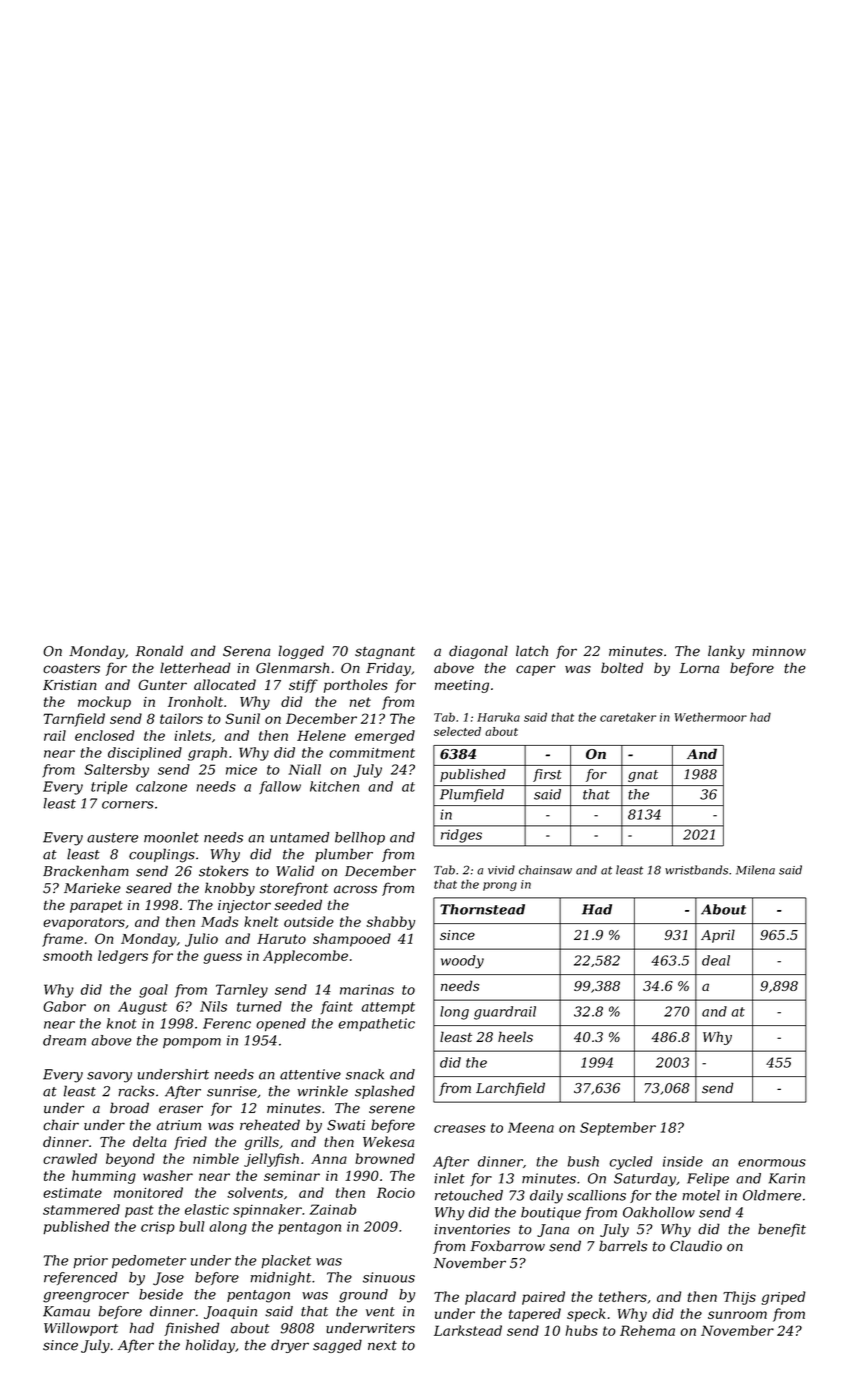 The height and width of the page is (1400, 849). I want to click on ledgers, so click(123, 957).
